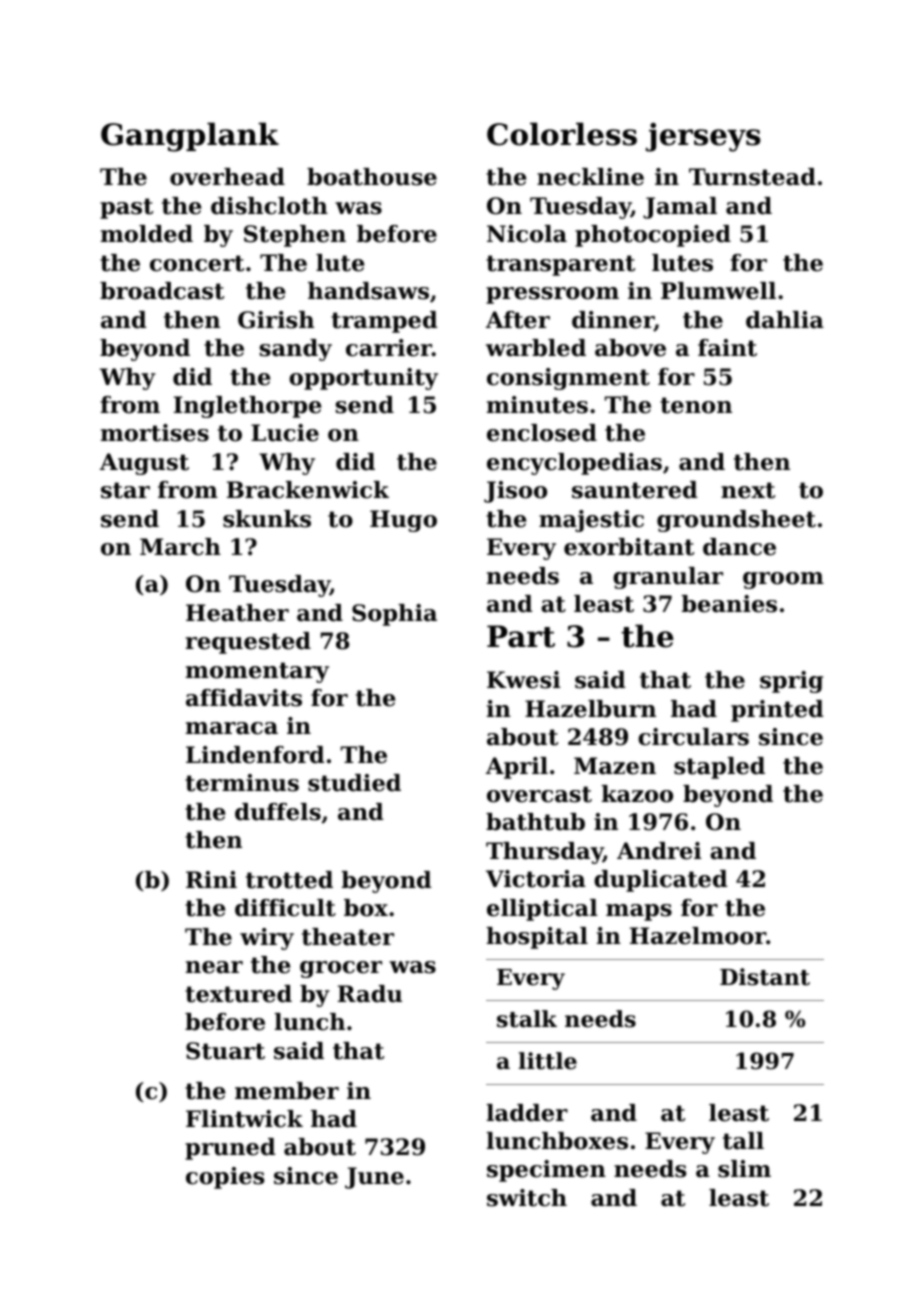 The height and width of the screenshot is (1311, 924). I want to click on Heather, so click(237, 613).
